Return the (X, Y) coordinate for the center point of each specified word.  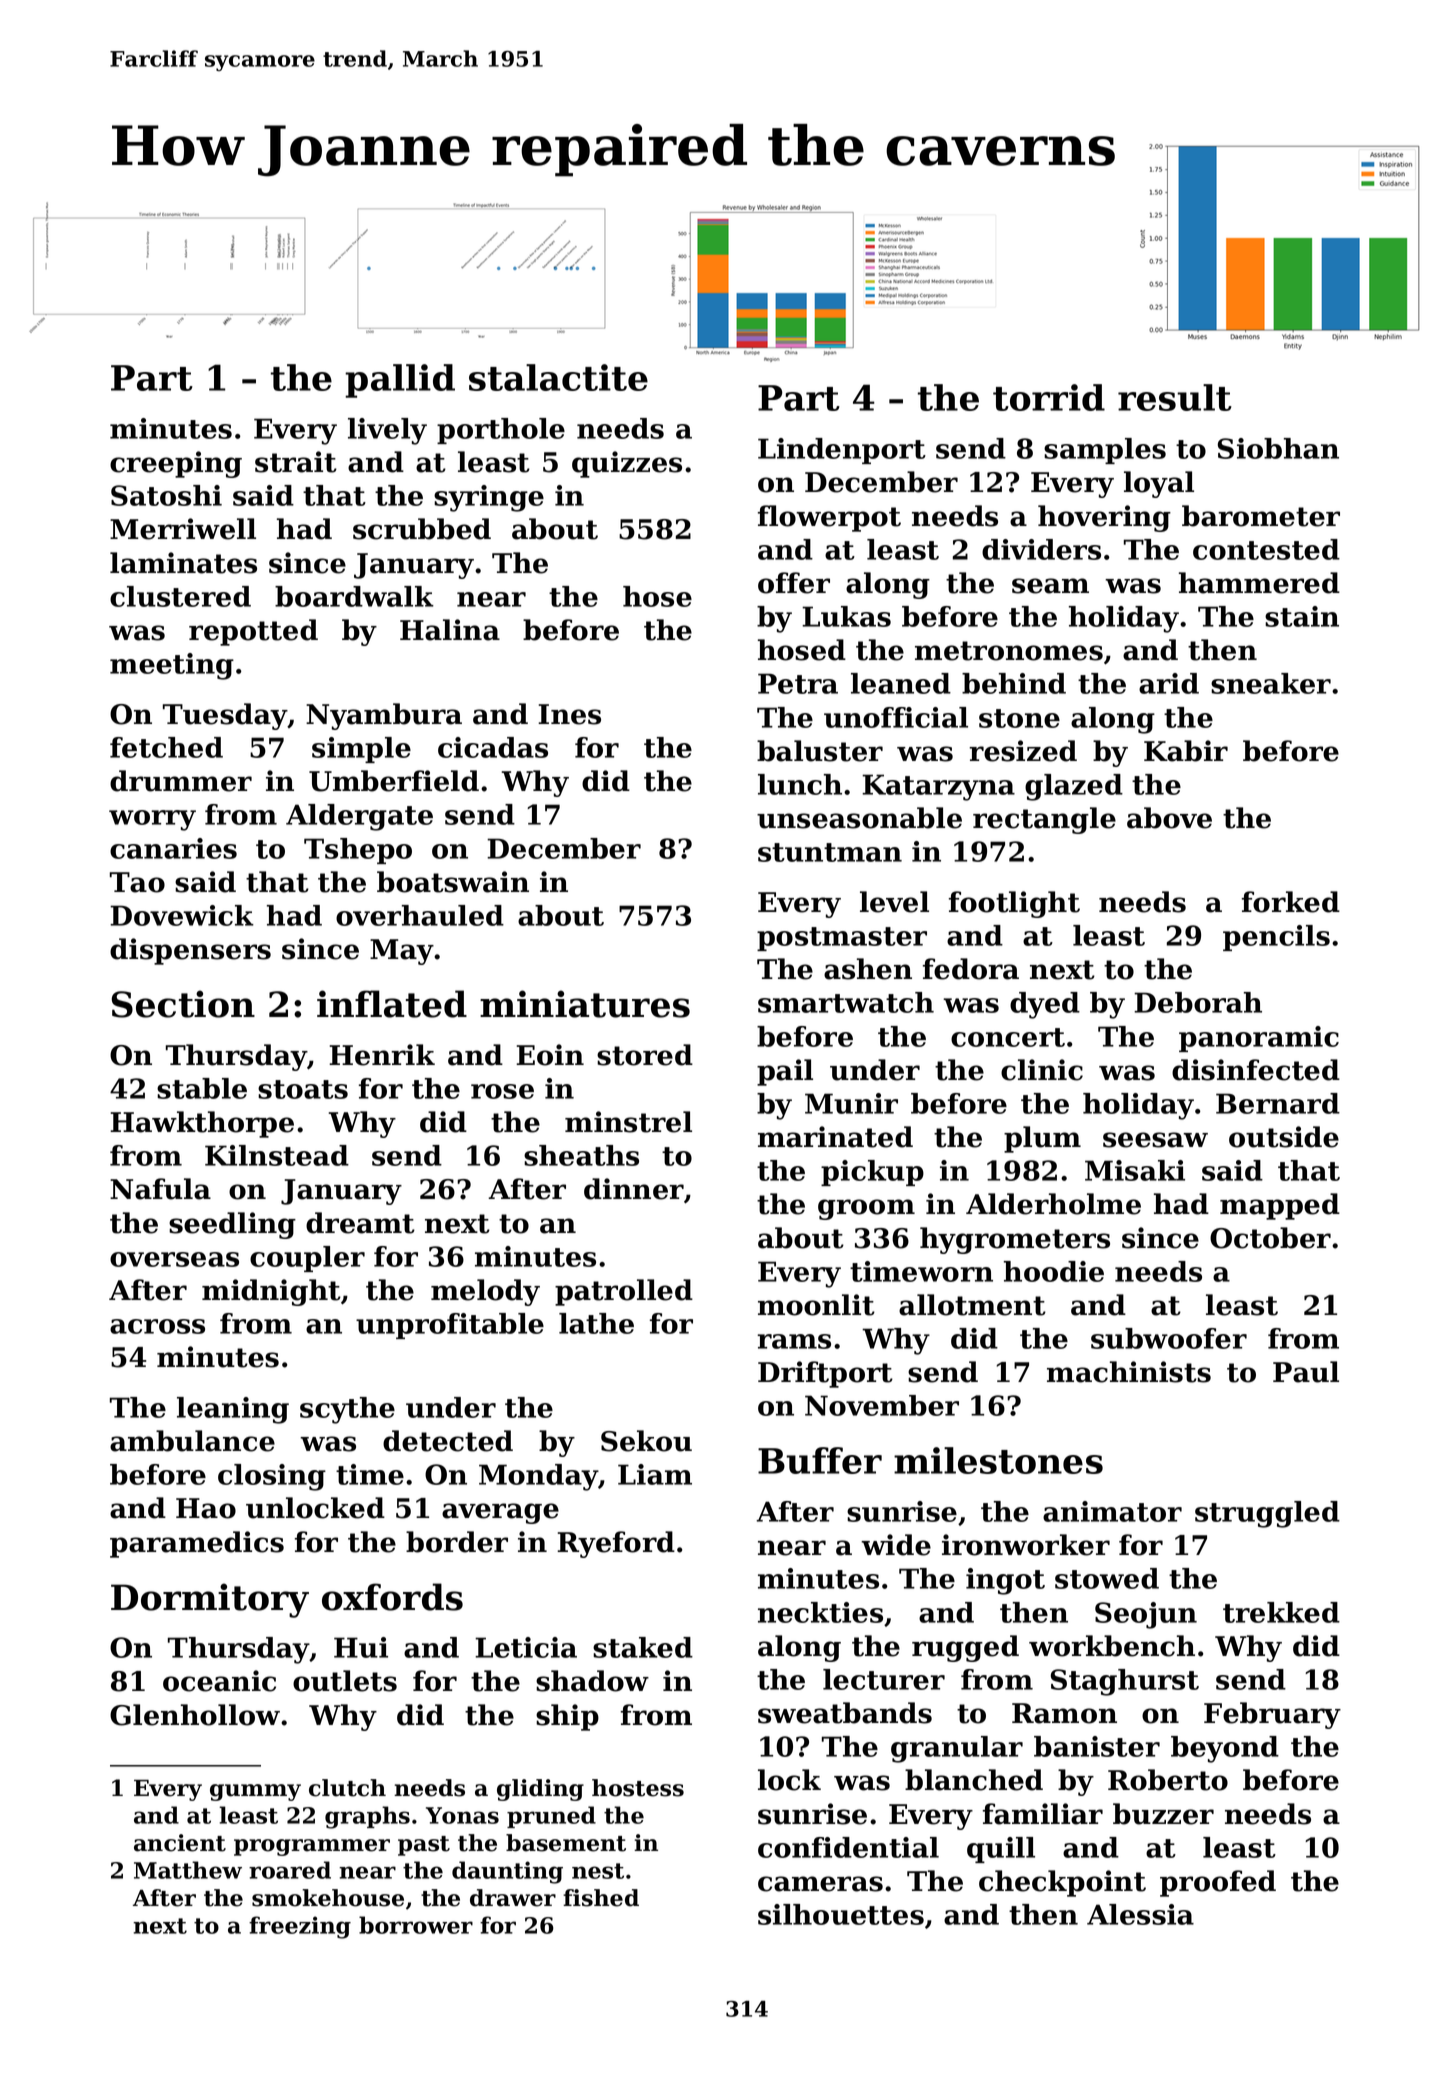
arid (1169, 683)
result (1175, 397)
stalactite (558, 377)
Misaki (1135, 1170)
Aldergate (359, 817)
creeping (176, 464)
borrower (416, 1925)
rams (794, 1341)
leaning (233, 1410)
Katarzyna (938, 787)
